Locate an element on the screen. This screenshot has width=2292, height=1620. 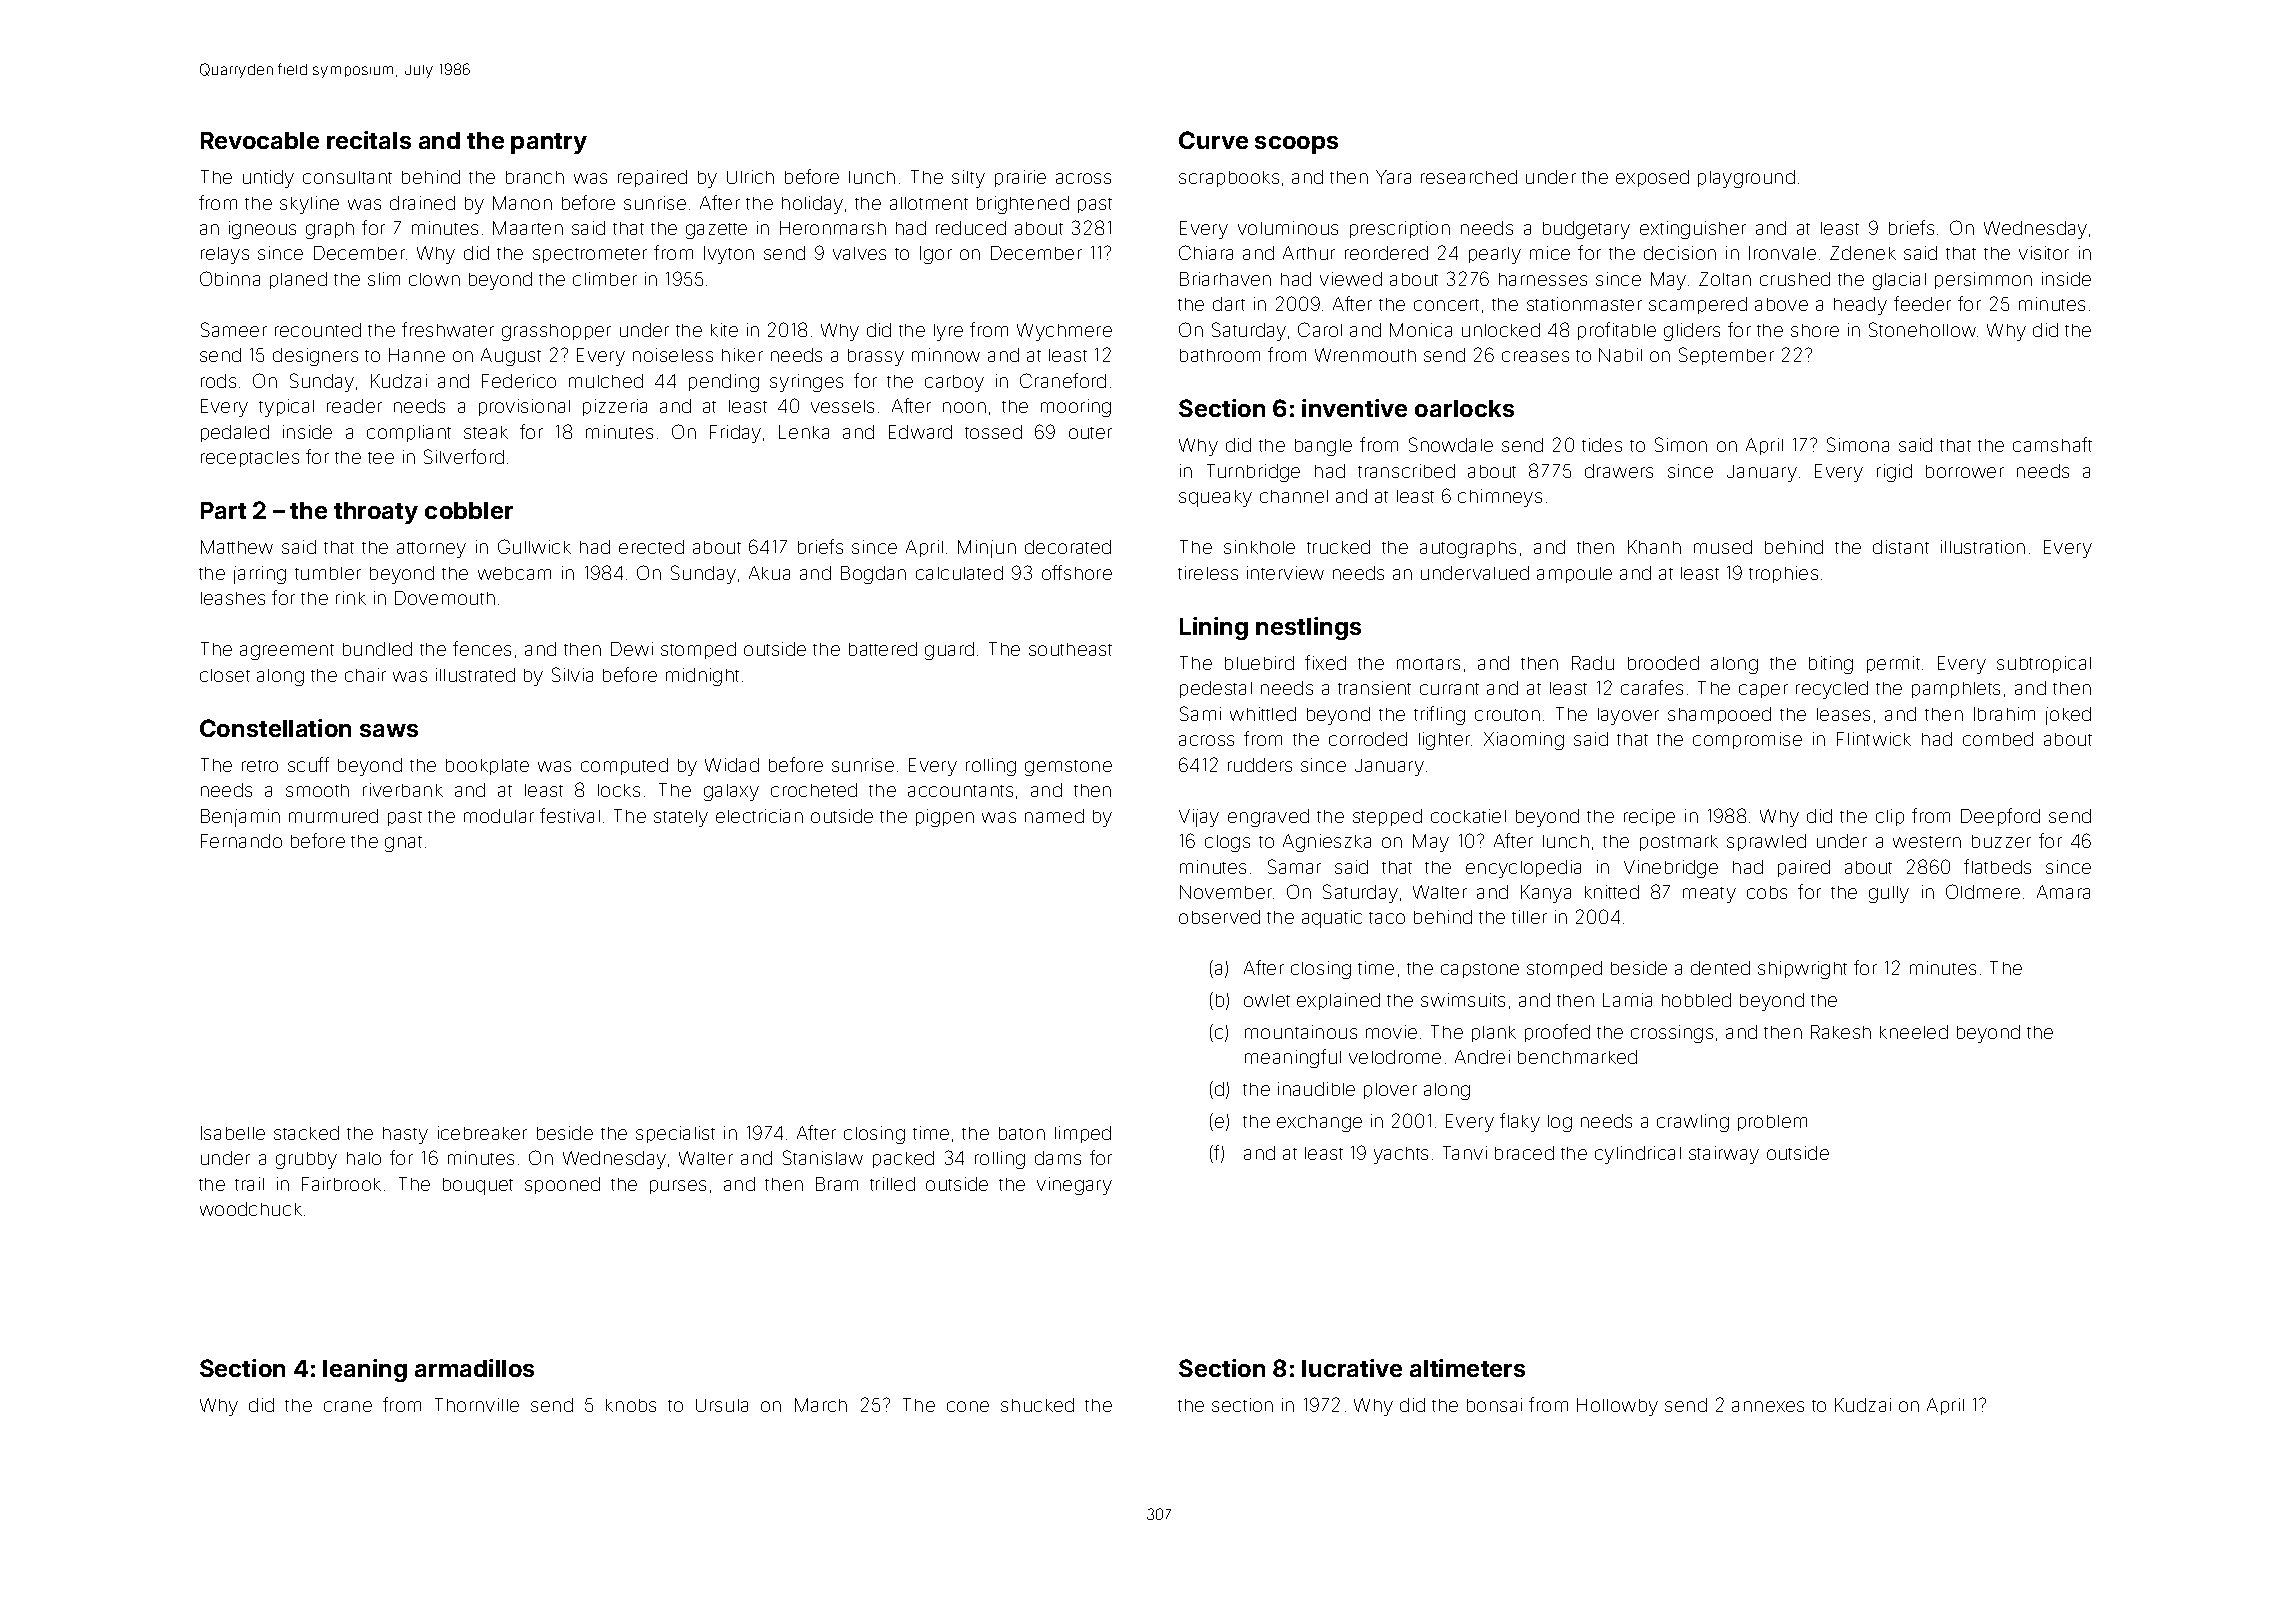
skyline is located at coordinates (309, 205).
